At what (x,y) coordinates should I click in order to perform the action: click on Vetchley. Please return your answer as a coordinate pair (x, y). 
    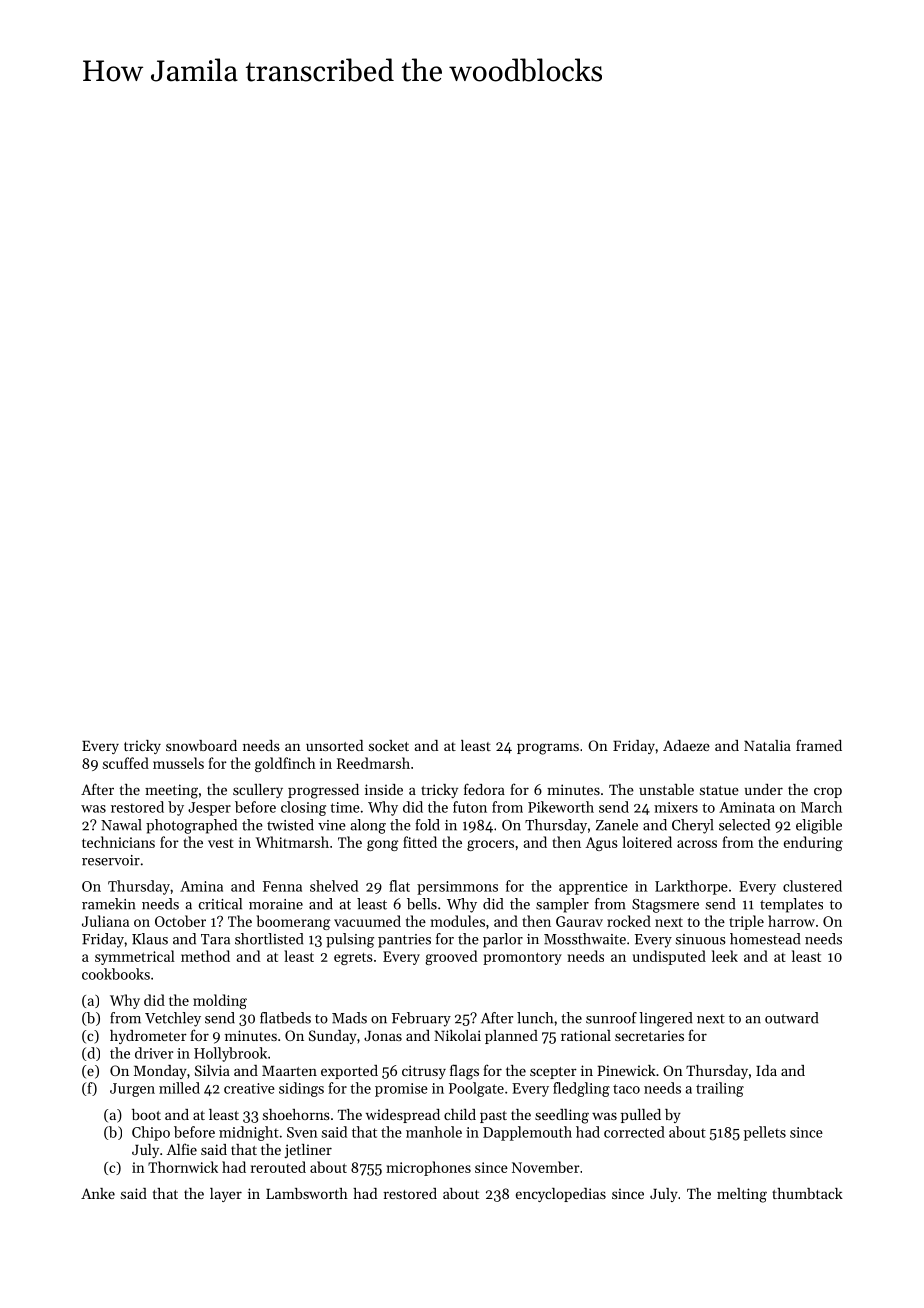
    Looking at the image, I should click on (173, 1019).
